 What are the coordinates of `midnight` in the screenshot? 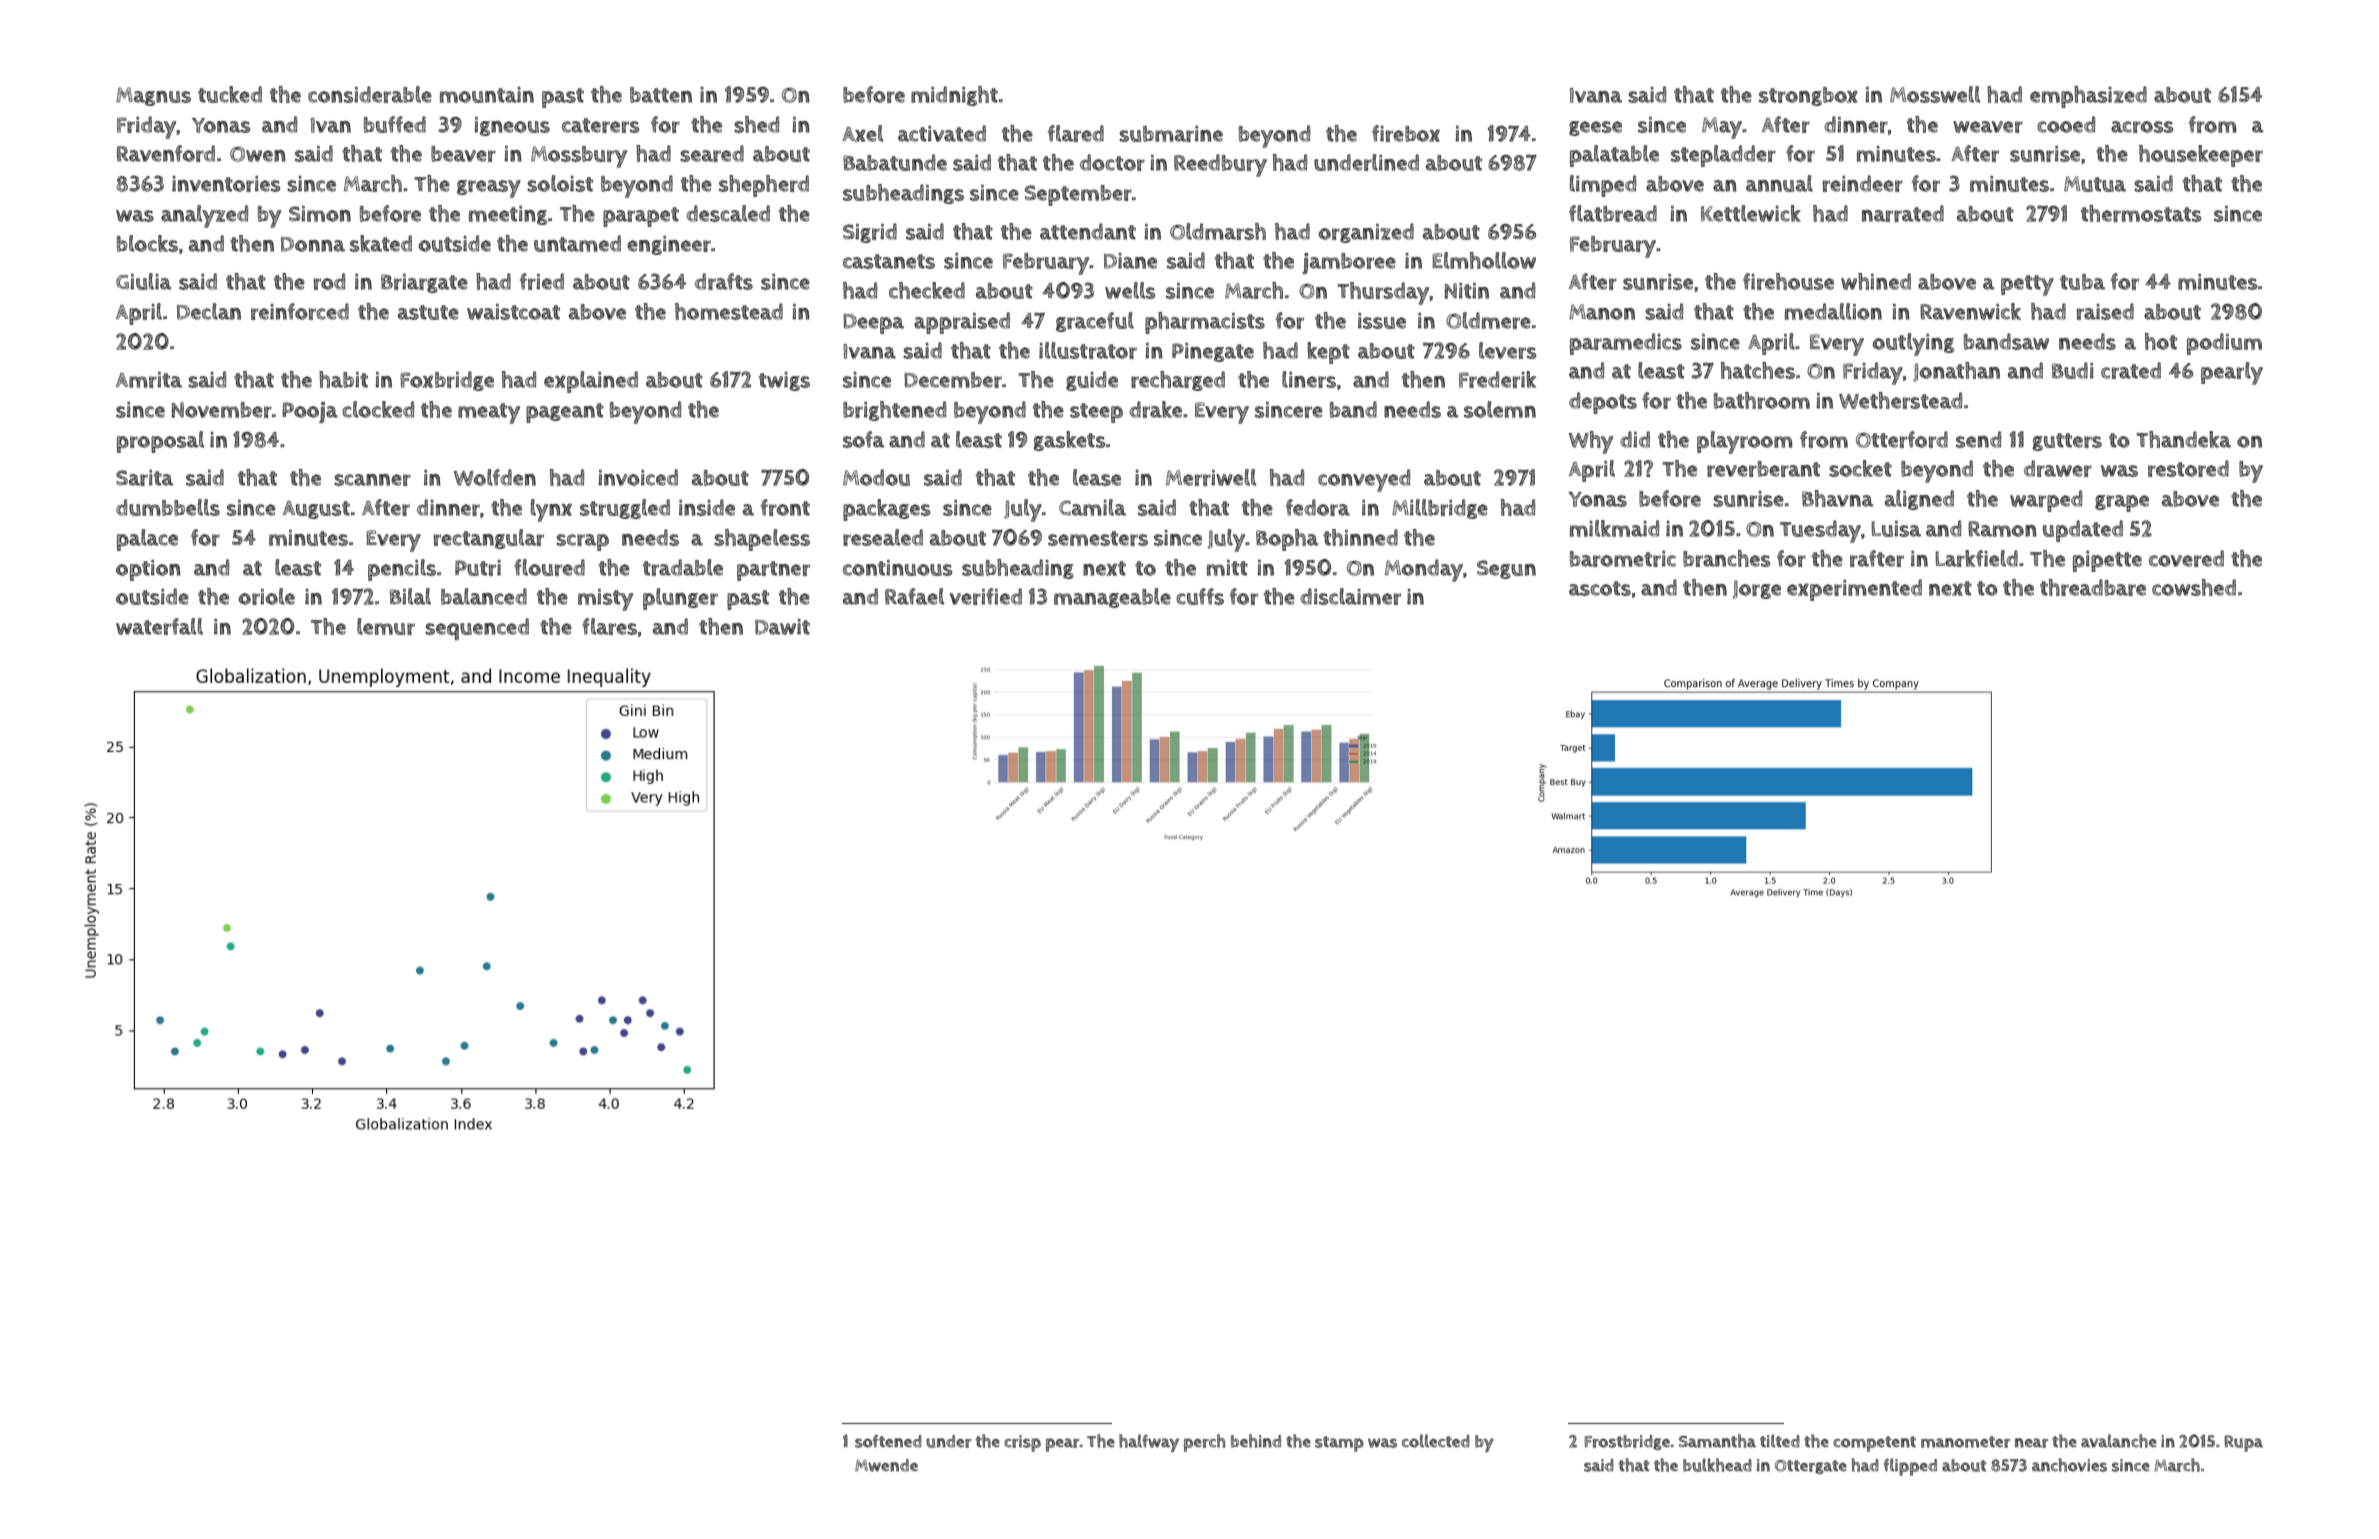 It's located at (954, 96).
